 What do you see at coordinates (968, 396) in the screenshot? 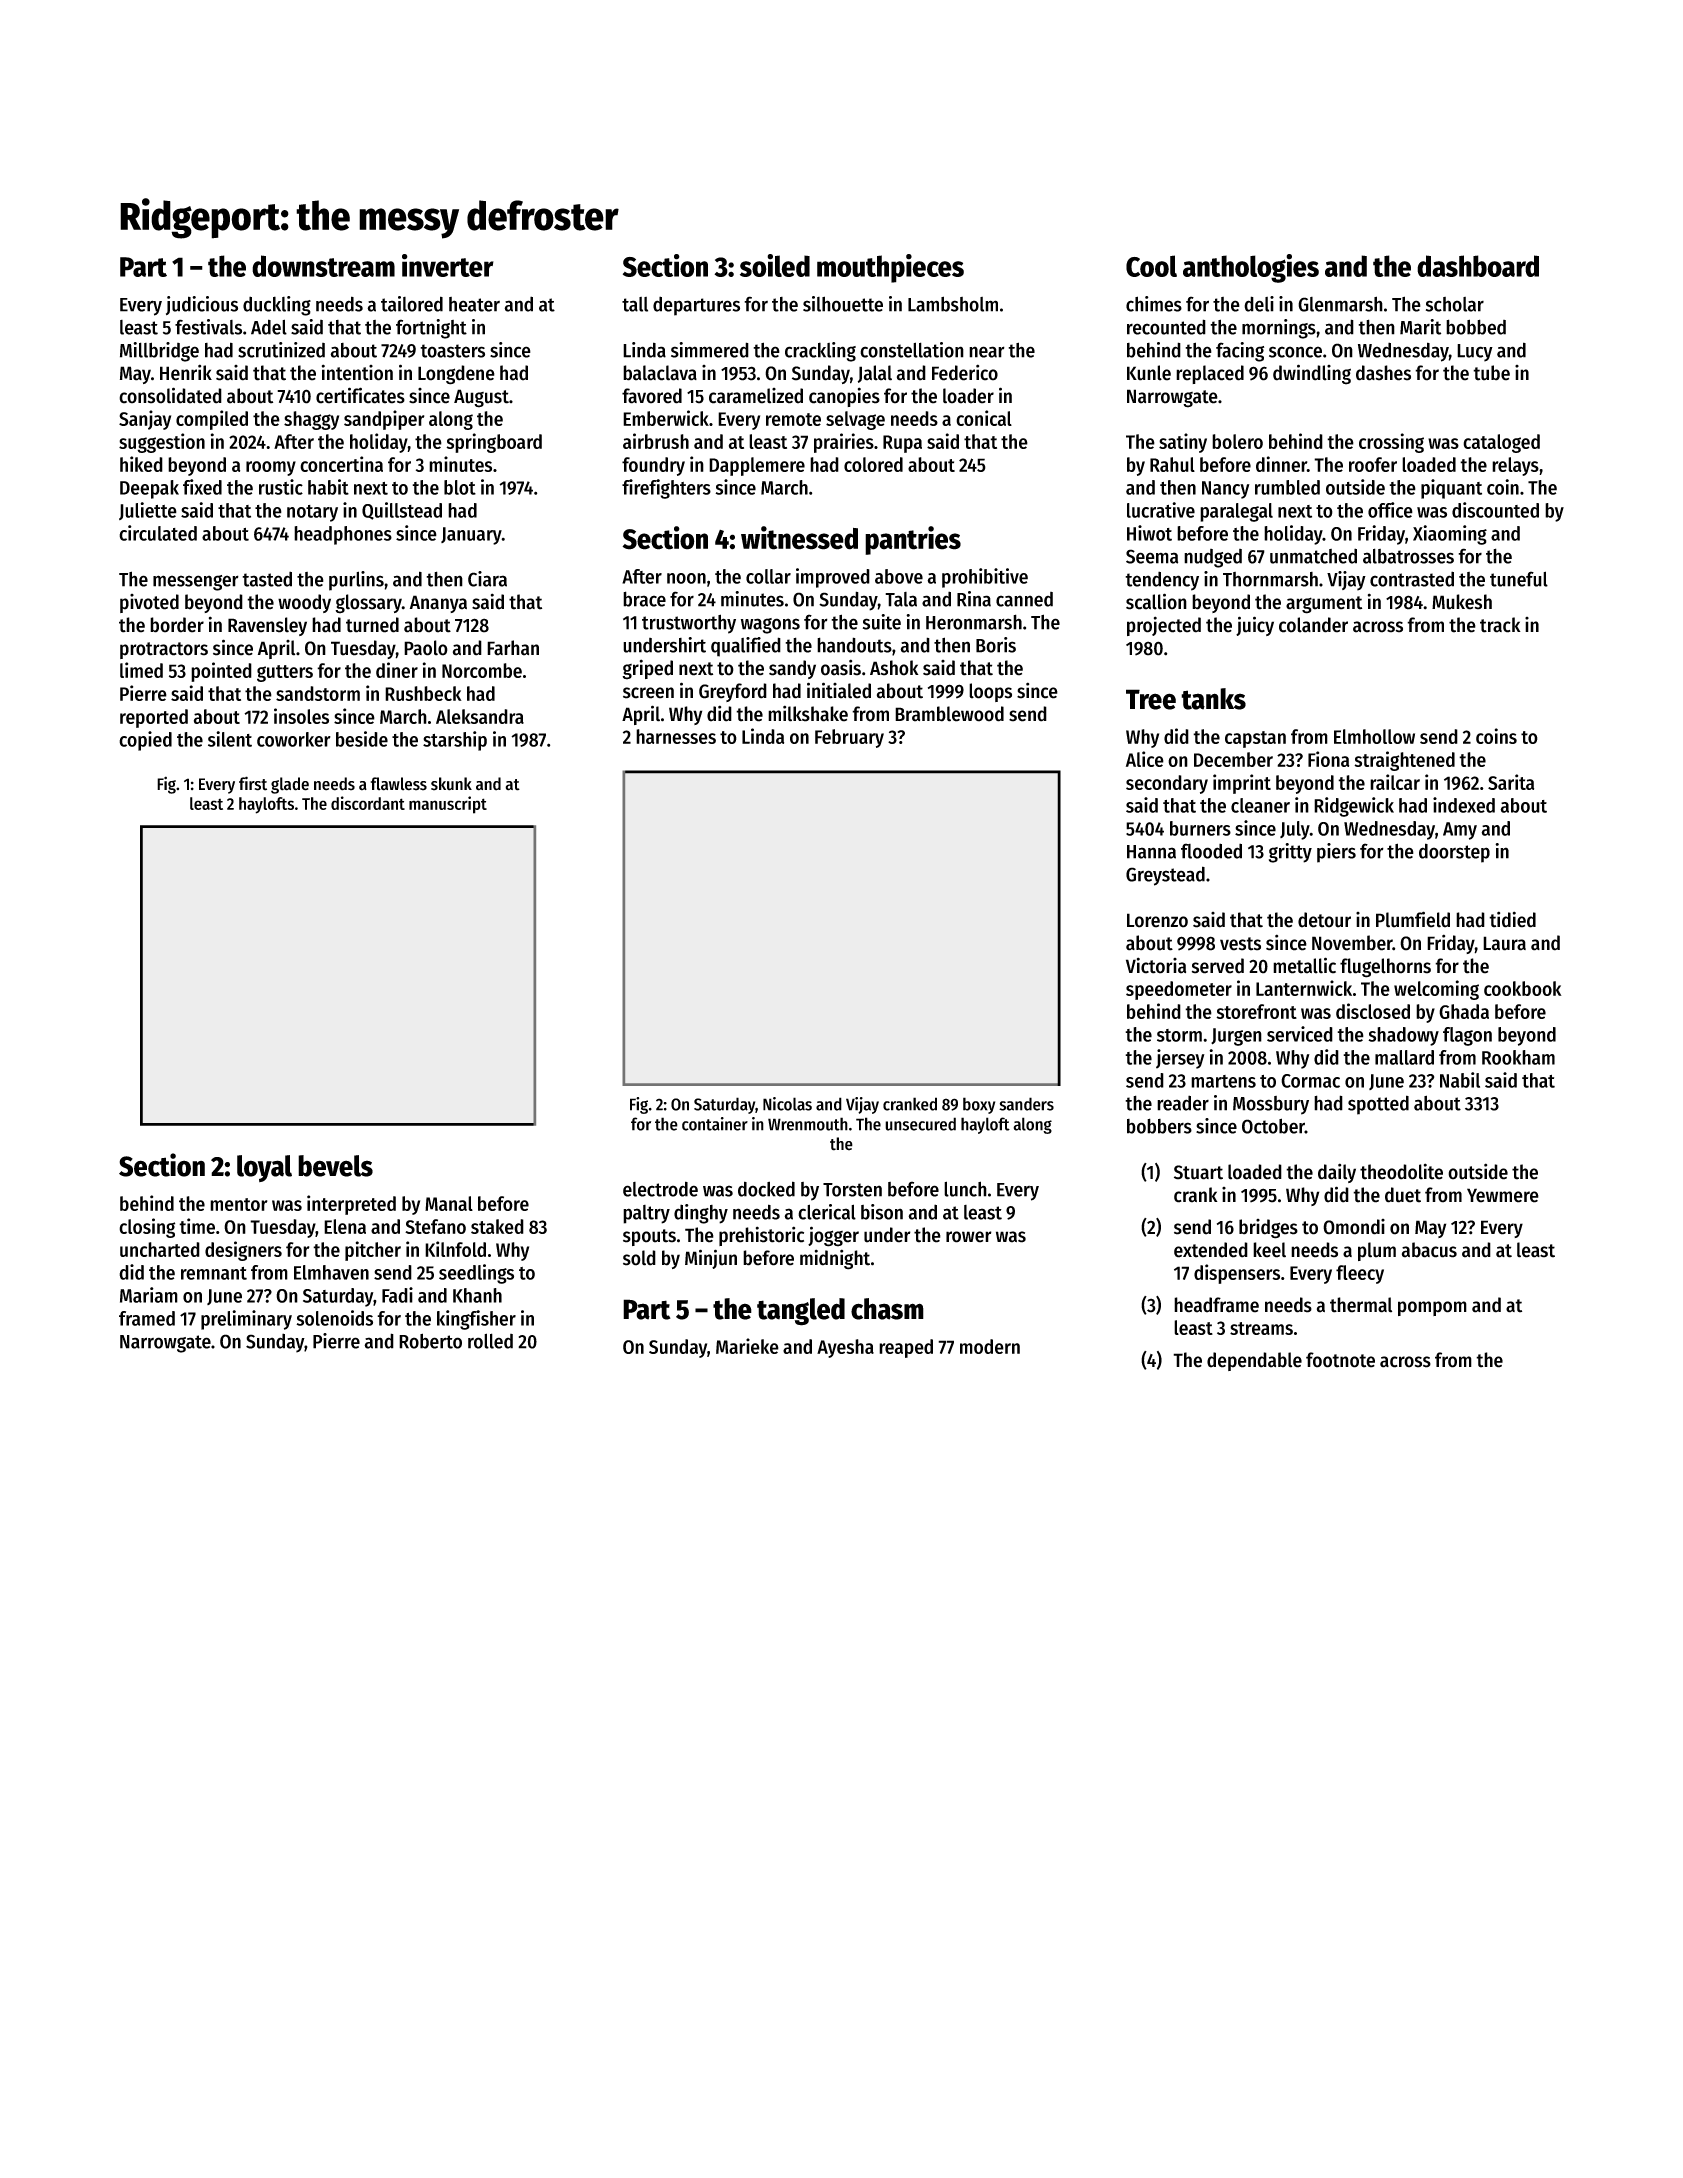
I see `loader` at bounding box center [968, 396].
